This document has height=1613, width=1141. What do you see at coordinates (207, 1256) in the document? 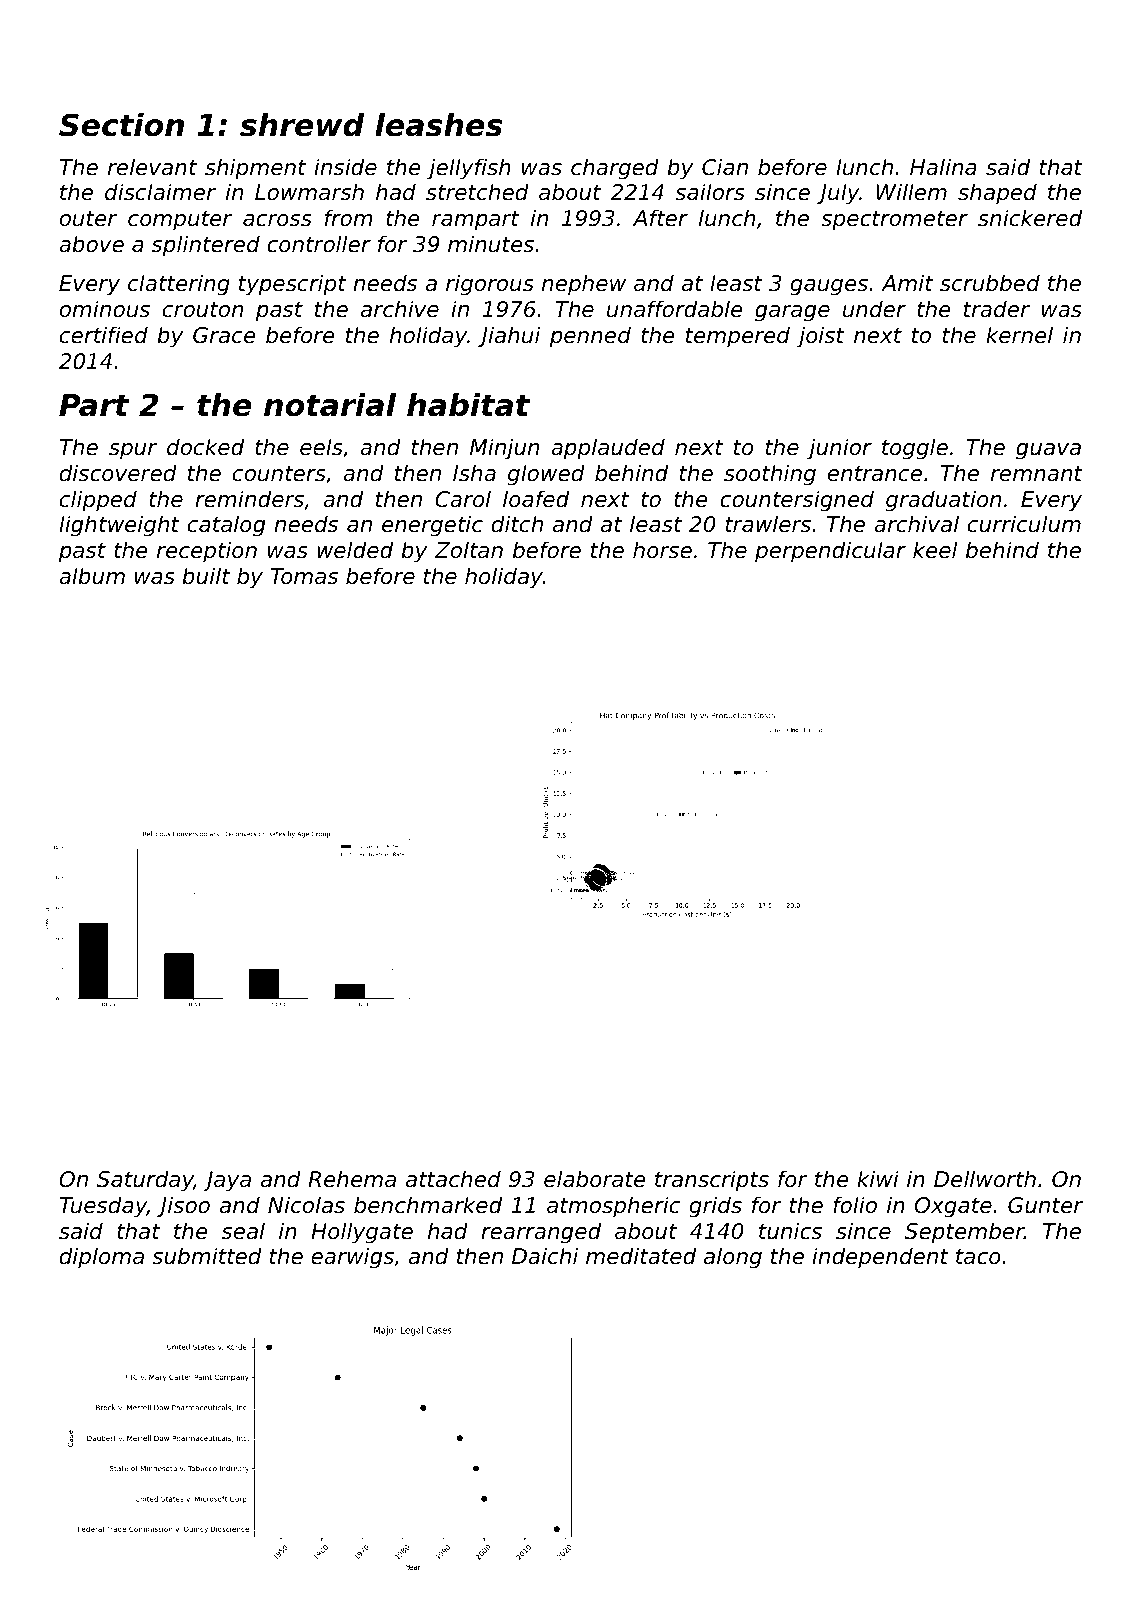
I see `submitted` at bounding box center [207, 1256].
